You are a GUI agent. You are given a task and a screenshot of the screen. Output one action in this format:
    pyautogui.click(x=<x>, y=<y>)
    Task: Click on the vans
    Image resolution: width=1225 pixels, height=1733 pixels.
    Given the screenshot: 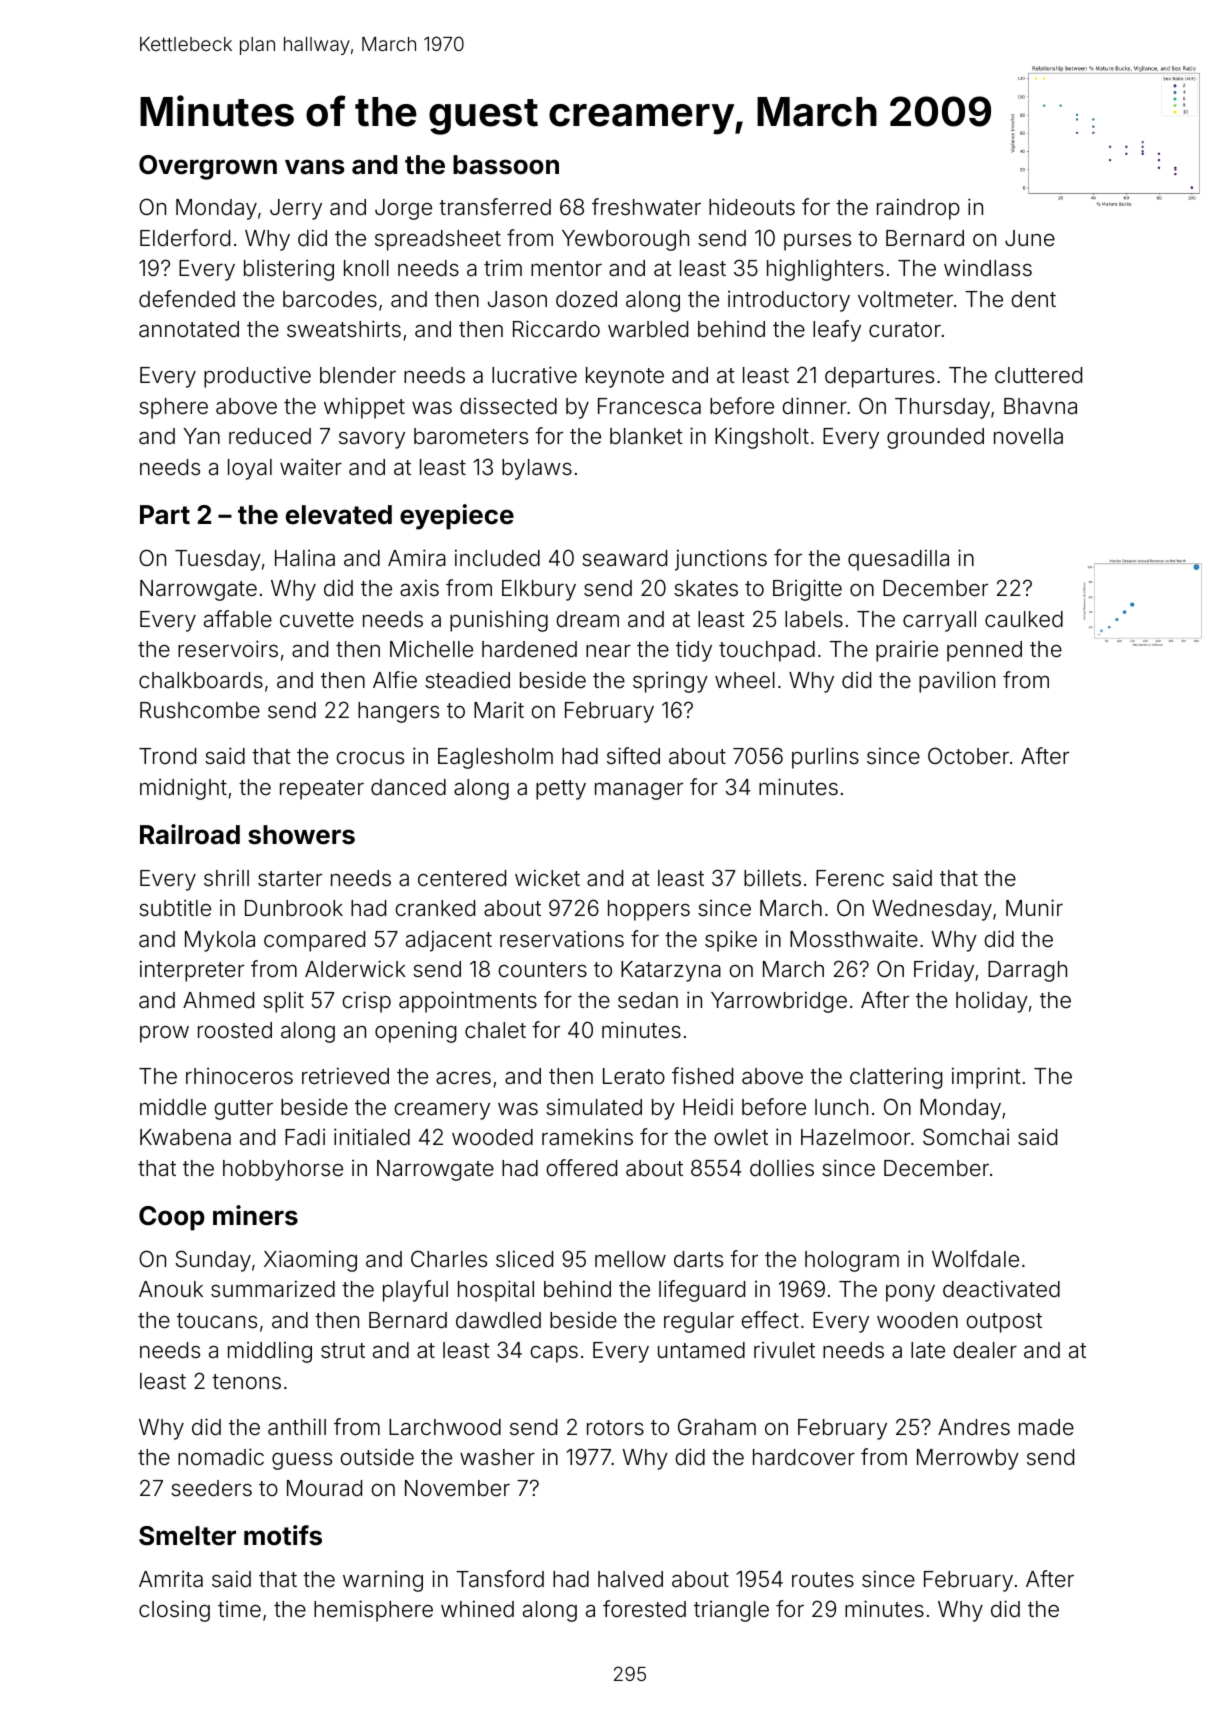 What is the action you would take?
    pyautogui.click(x=315, y=167)
